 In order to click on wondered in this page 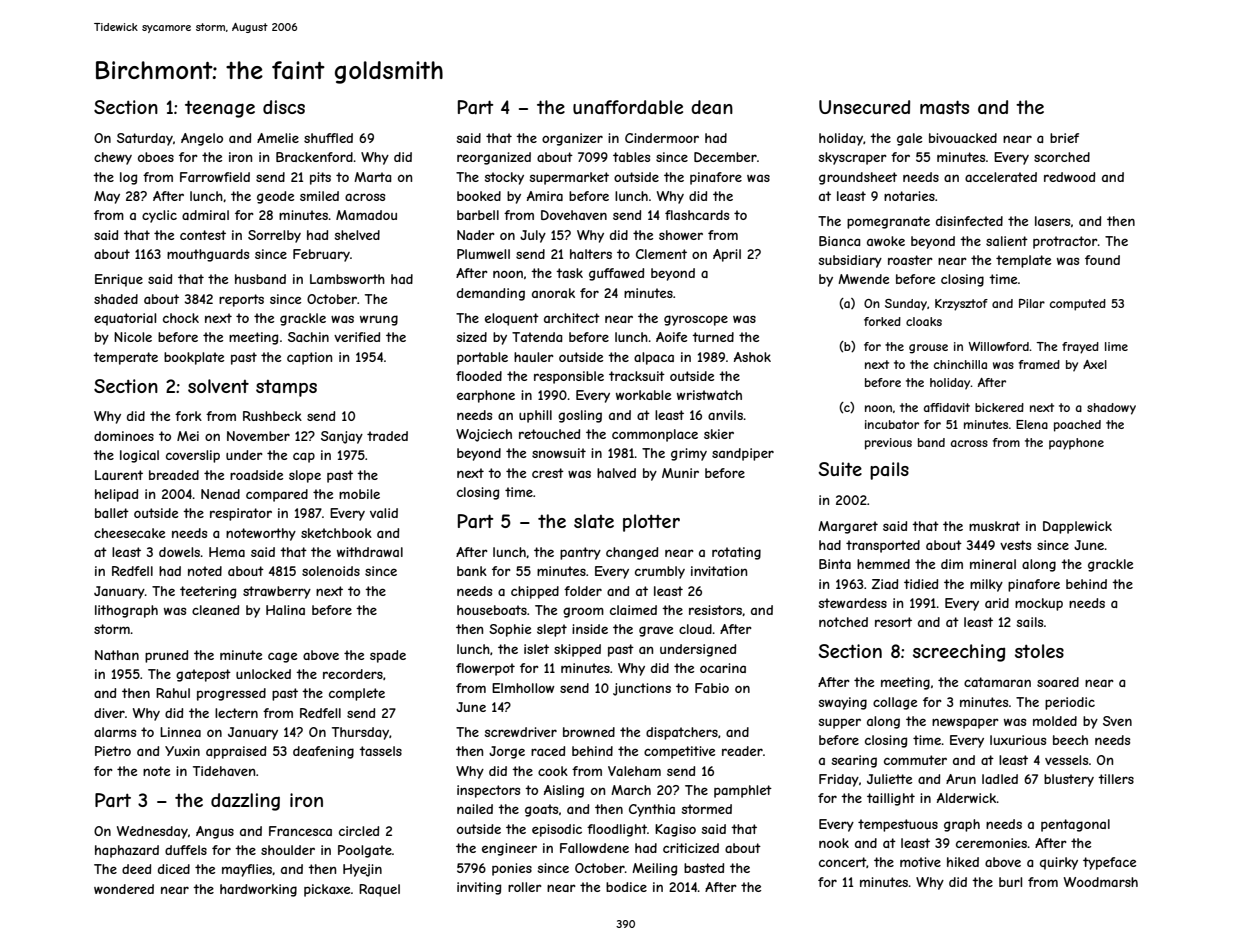, I will do `click(124, 889)`.
